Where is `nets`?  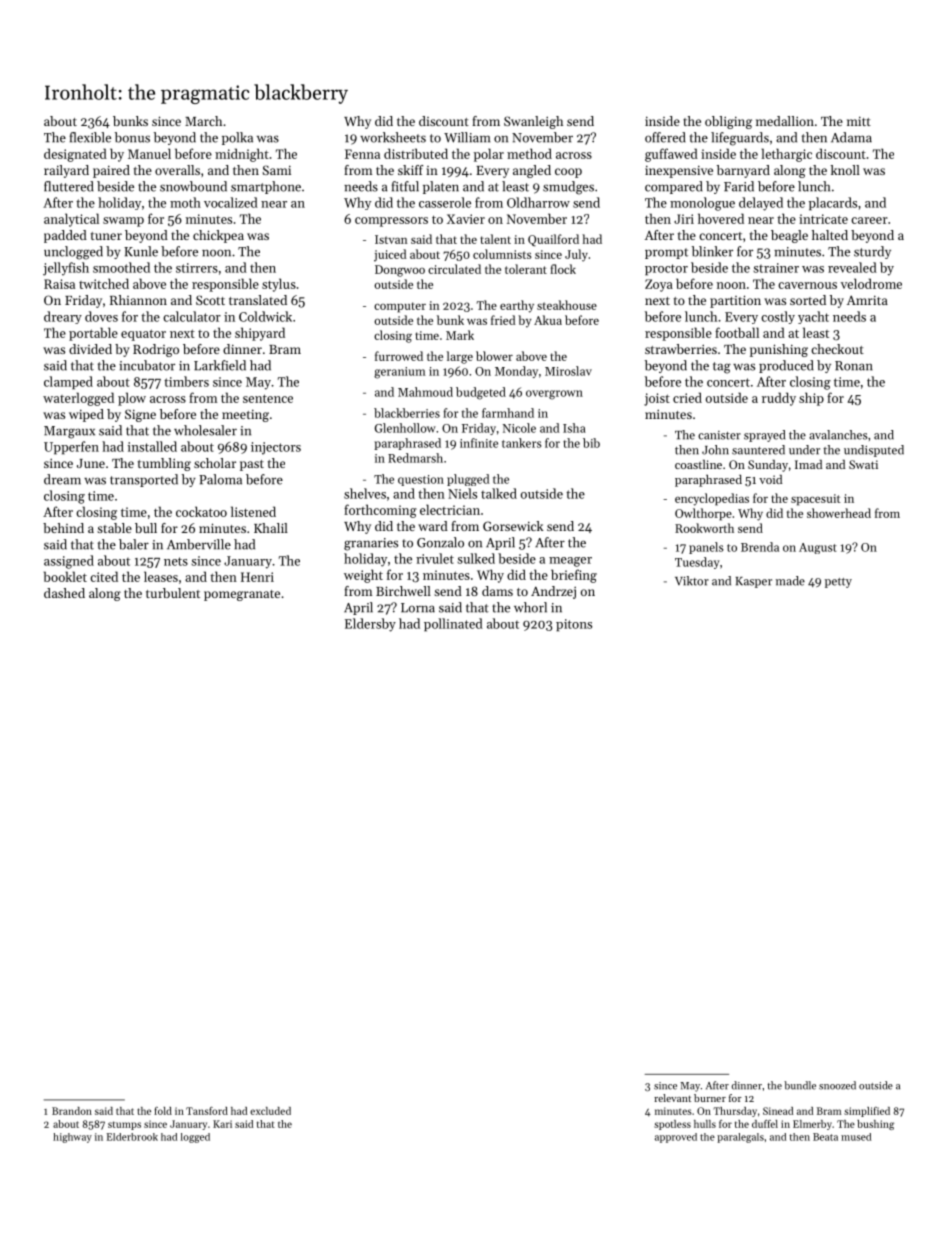 nets is located at coordinates (176, 561).
